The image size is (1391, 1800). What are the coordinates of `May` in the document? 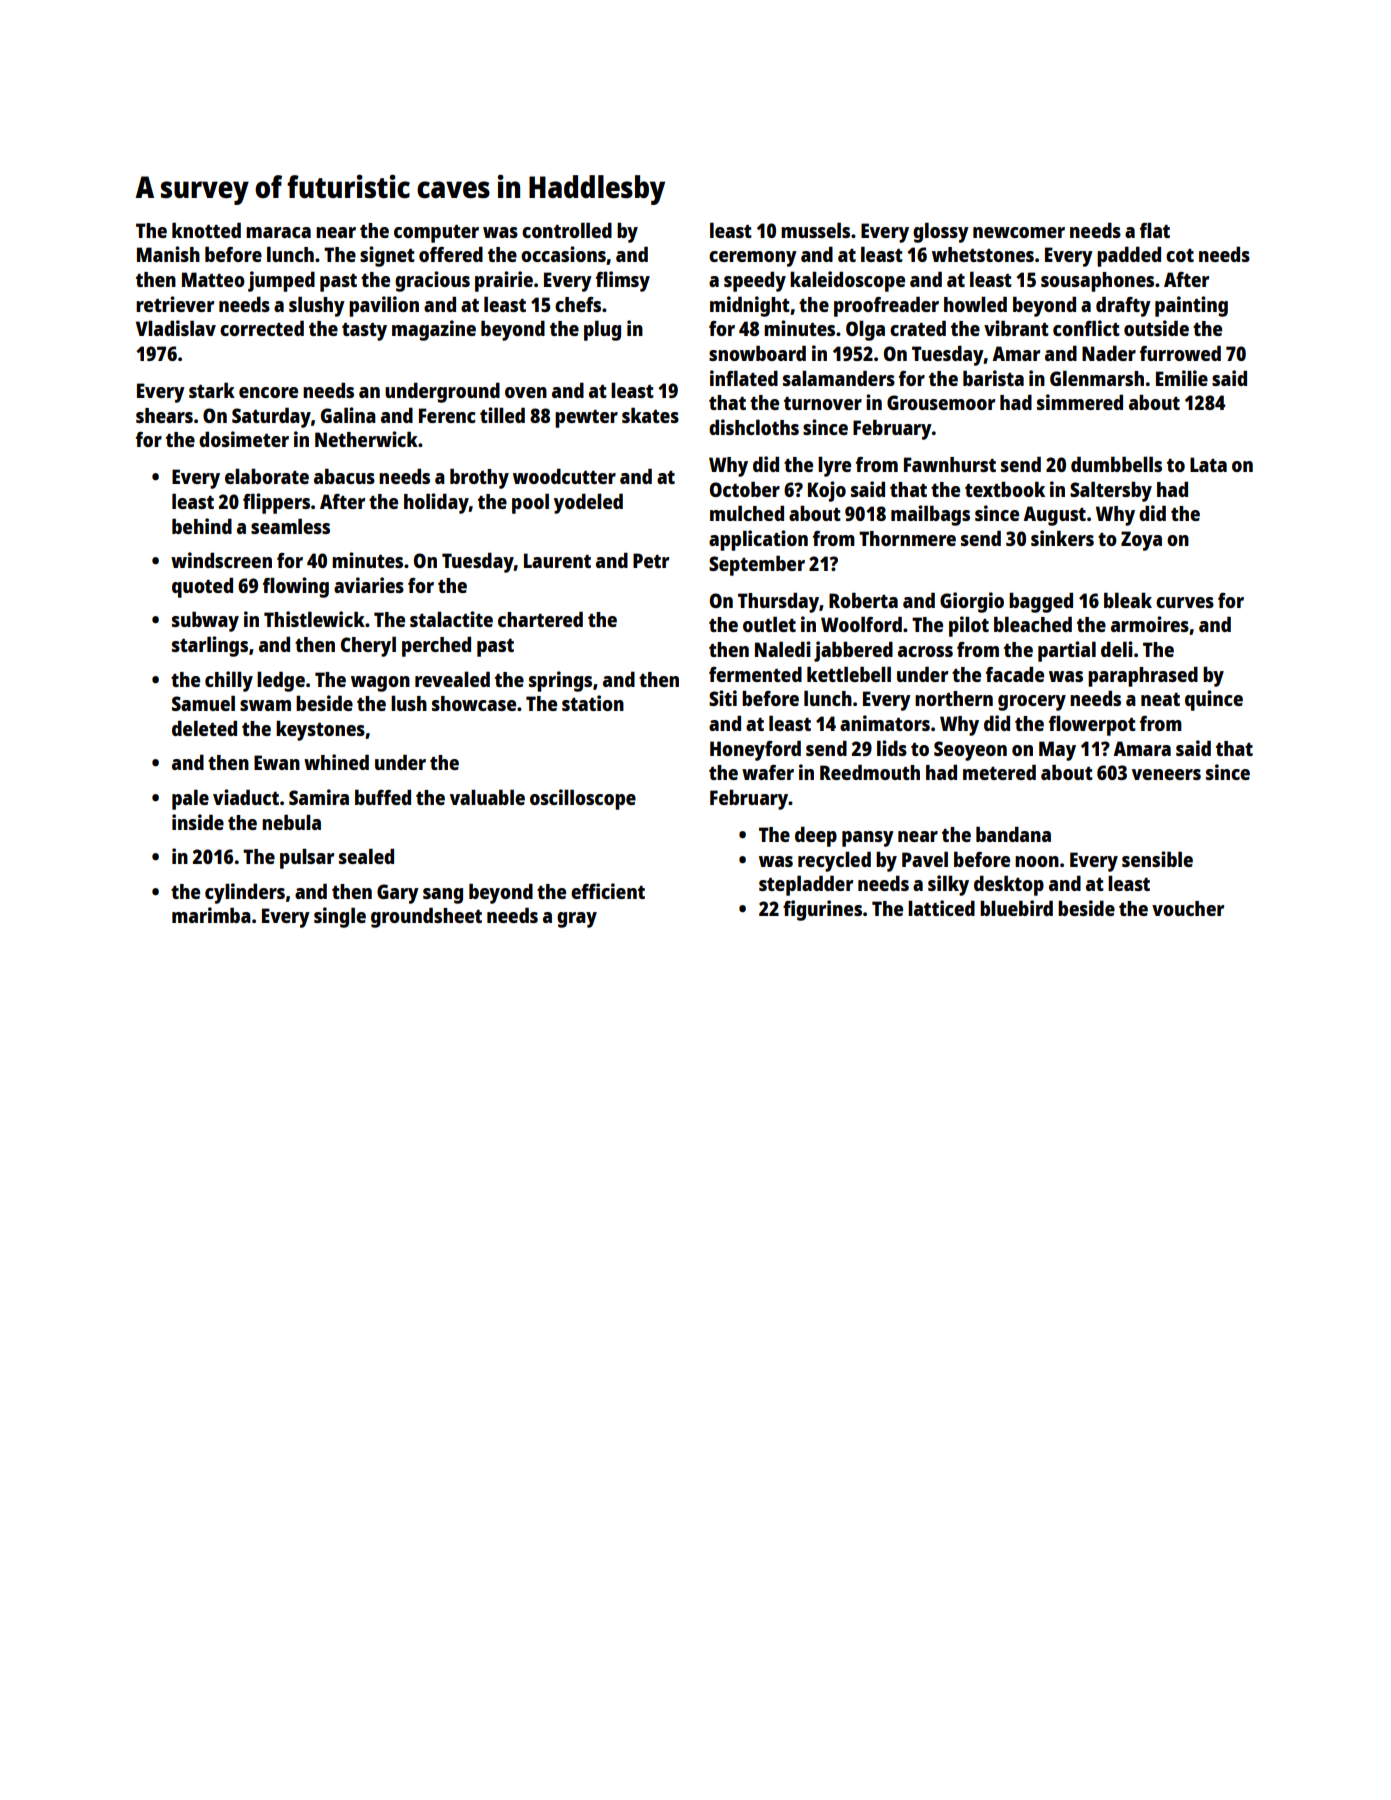 It's located at (1057, 751).
